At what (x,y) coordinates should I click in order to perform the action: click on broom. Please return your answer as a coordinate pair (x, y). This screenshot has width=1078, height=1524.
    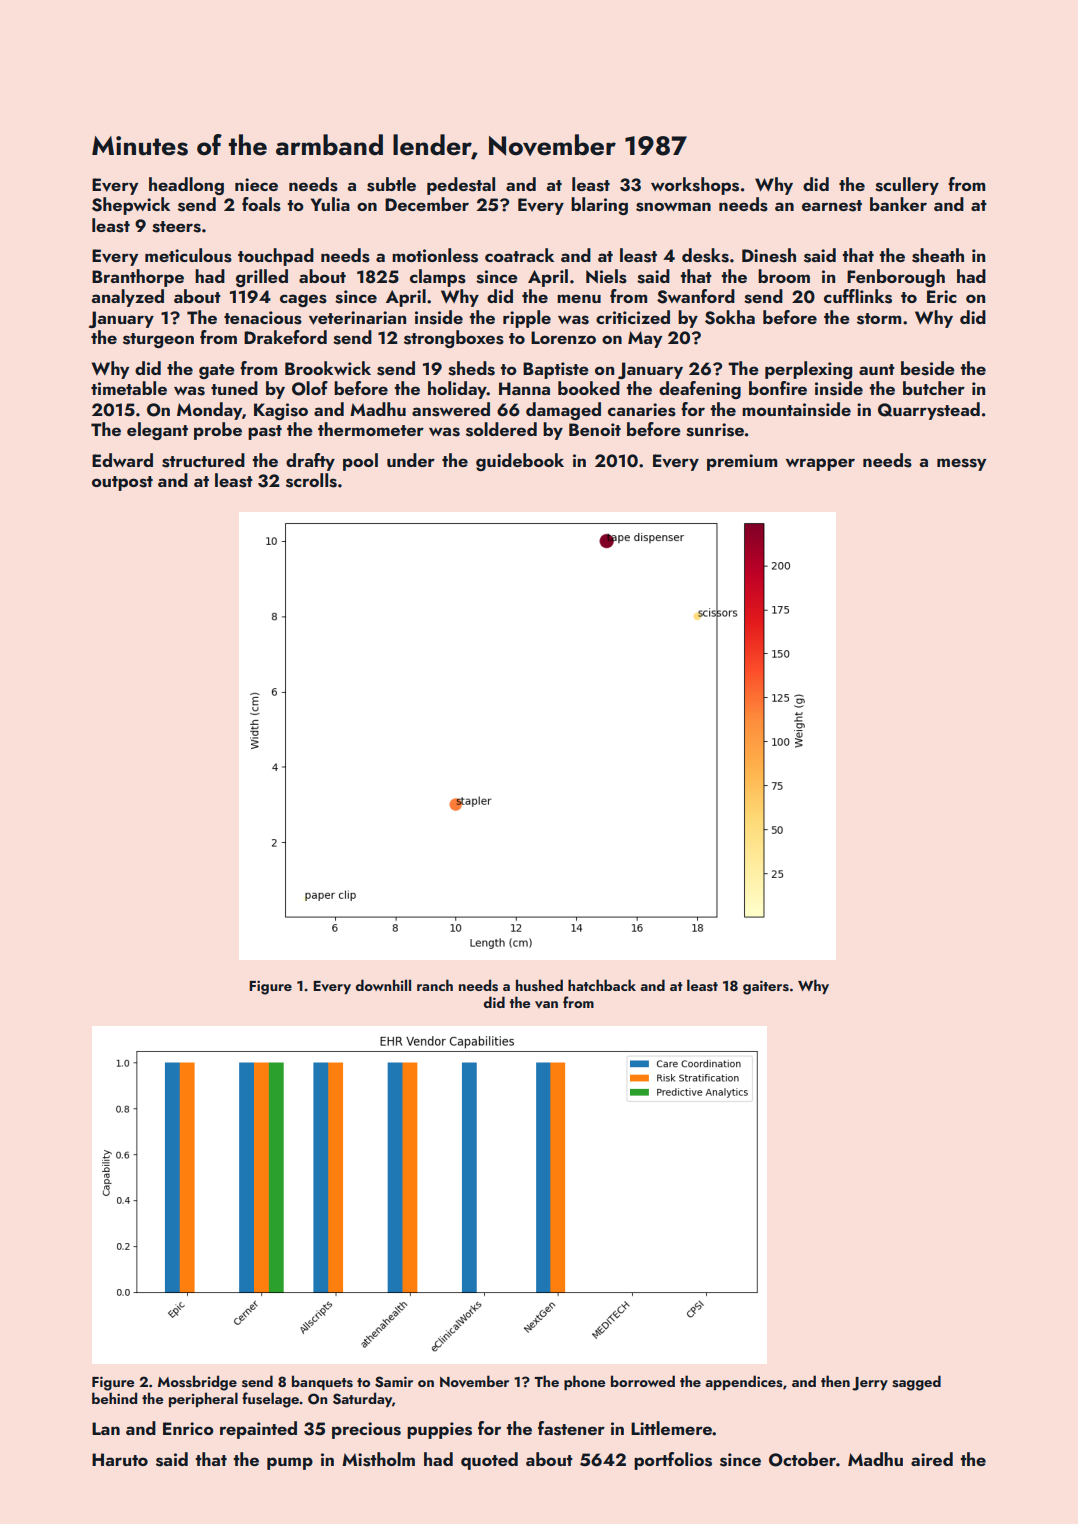
    Looking at the image, I should click on (784, 276).
